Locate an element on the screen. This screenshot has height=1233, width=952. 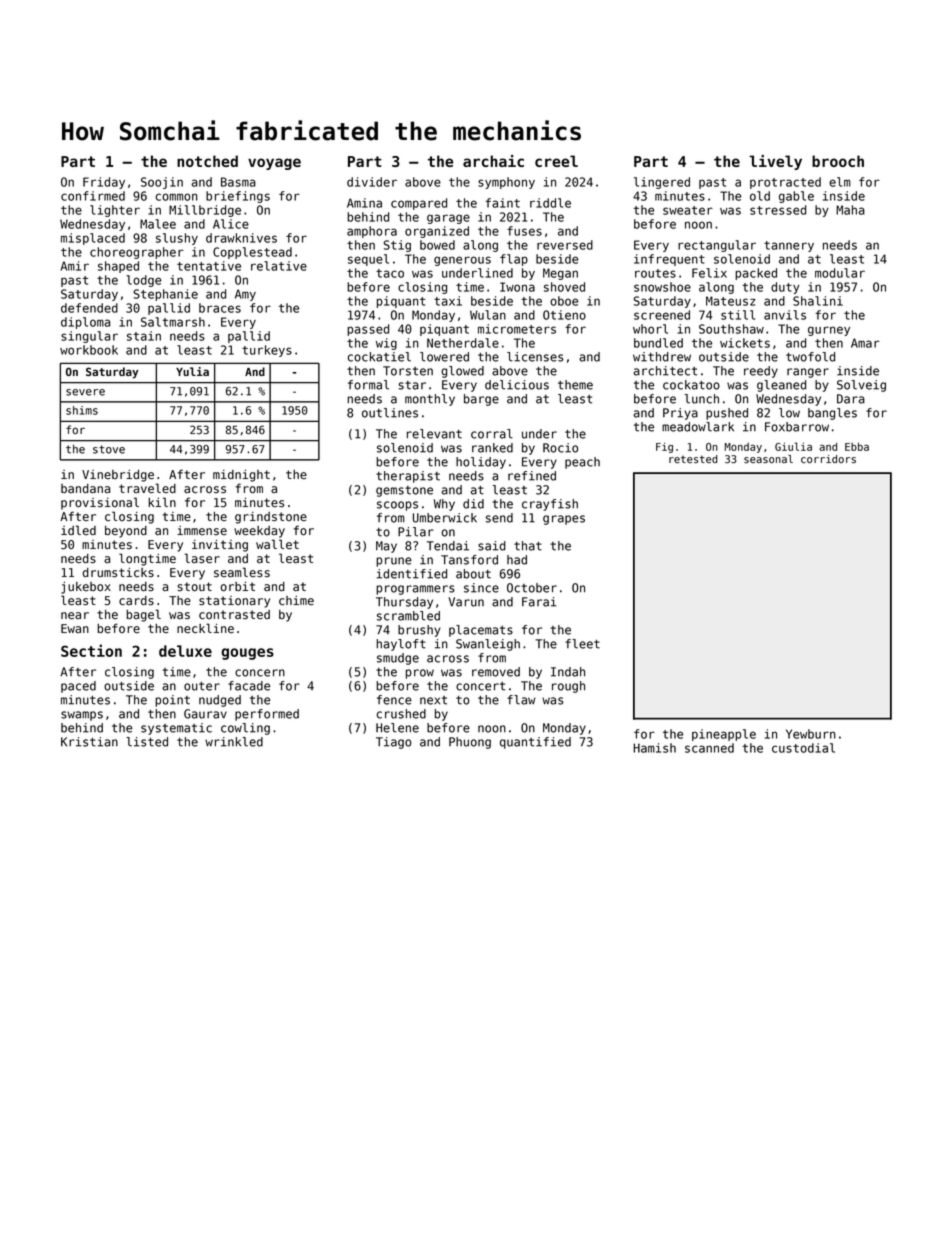
stationary is located at coordinates (234, 602).
